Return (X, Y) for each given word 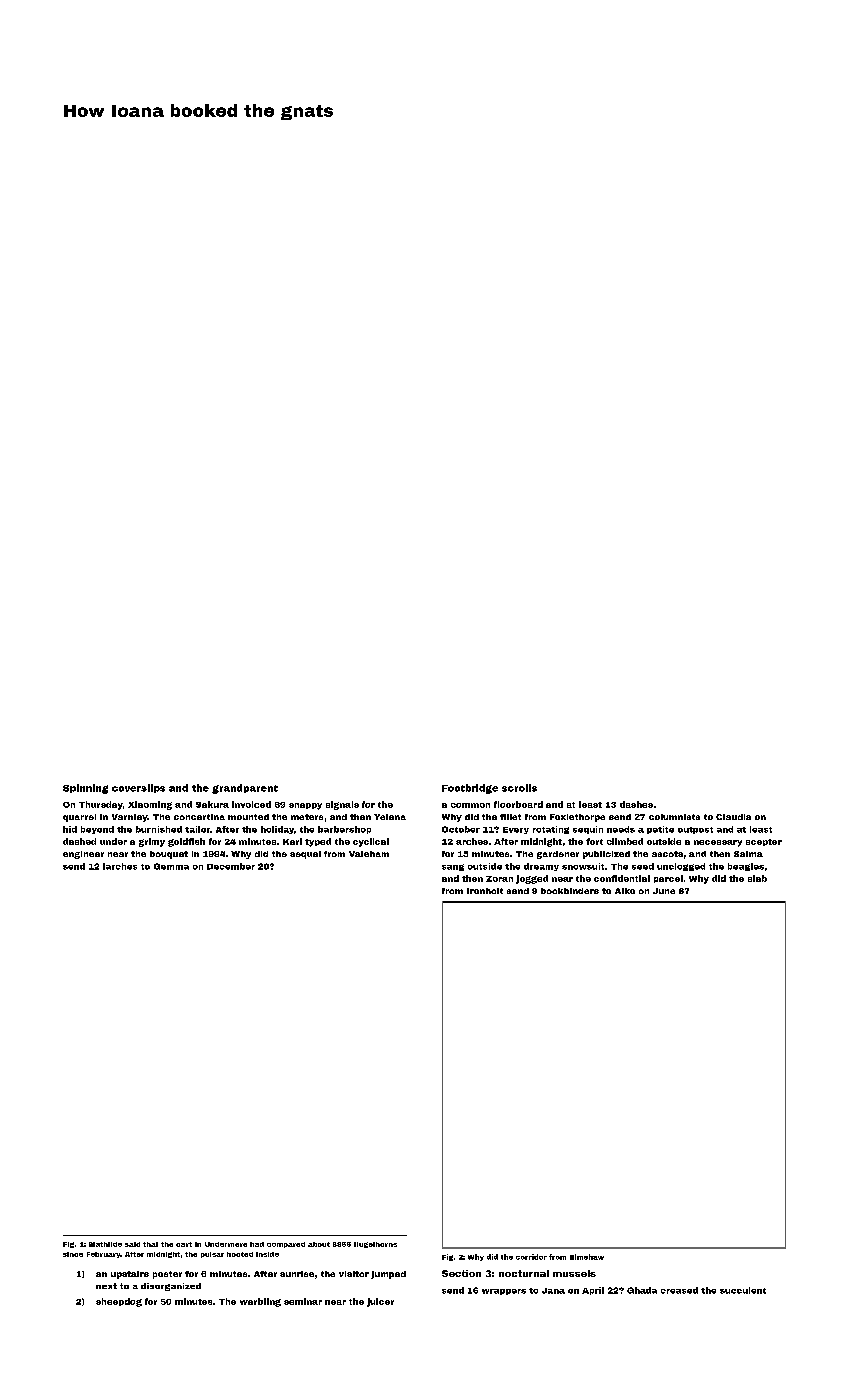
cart (184, 1244)
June (664, 891)
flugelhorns (375, 1245)
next (106, 1286)
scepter (764, 842)
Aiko (625, 891)
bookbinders (570, 891)
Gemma (171, 866)
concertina (199, 817)
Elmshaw (587, 1257)
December (231, 866)
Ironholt (485, 891)
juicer (380, 1302)
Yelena (390, 817)
